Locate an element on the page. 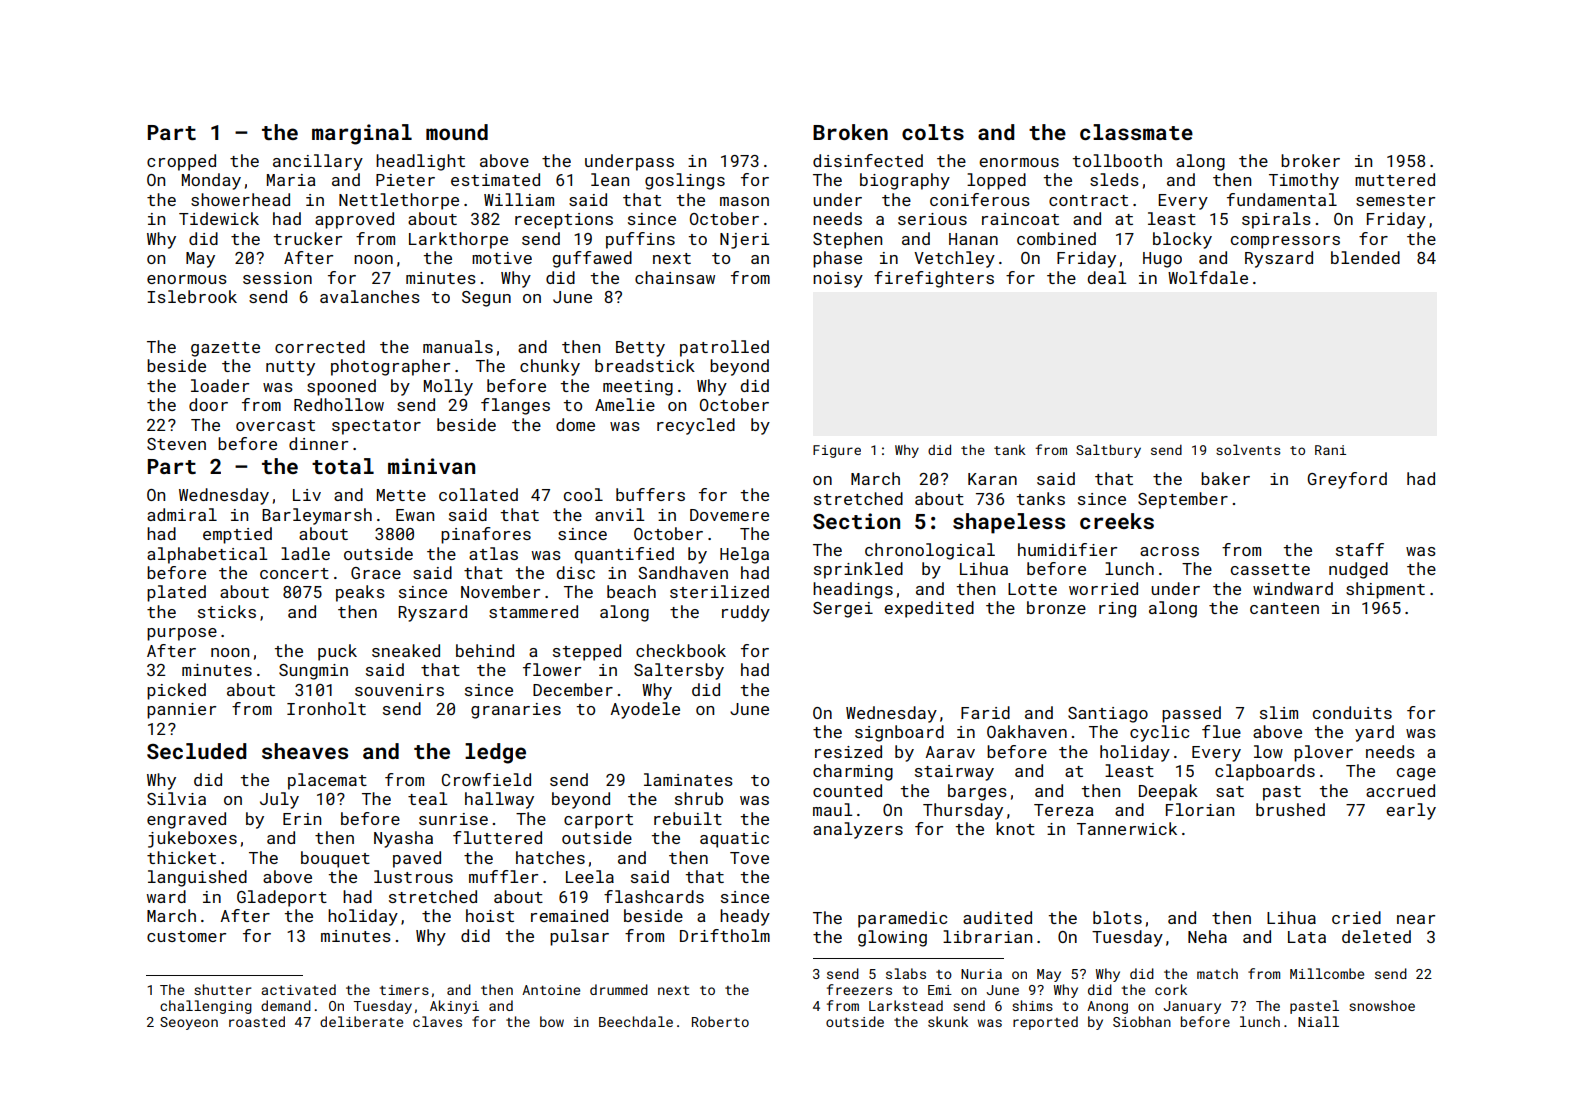 The height and width of the page is (1120, 1583). recycled is located at coordinates (696, 426).
